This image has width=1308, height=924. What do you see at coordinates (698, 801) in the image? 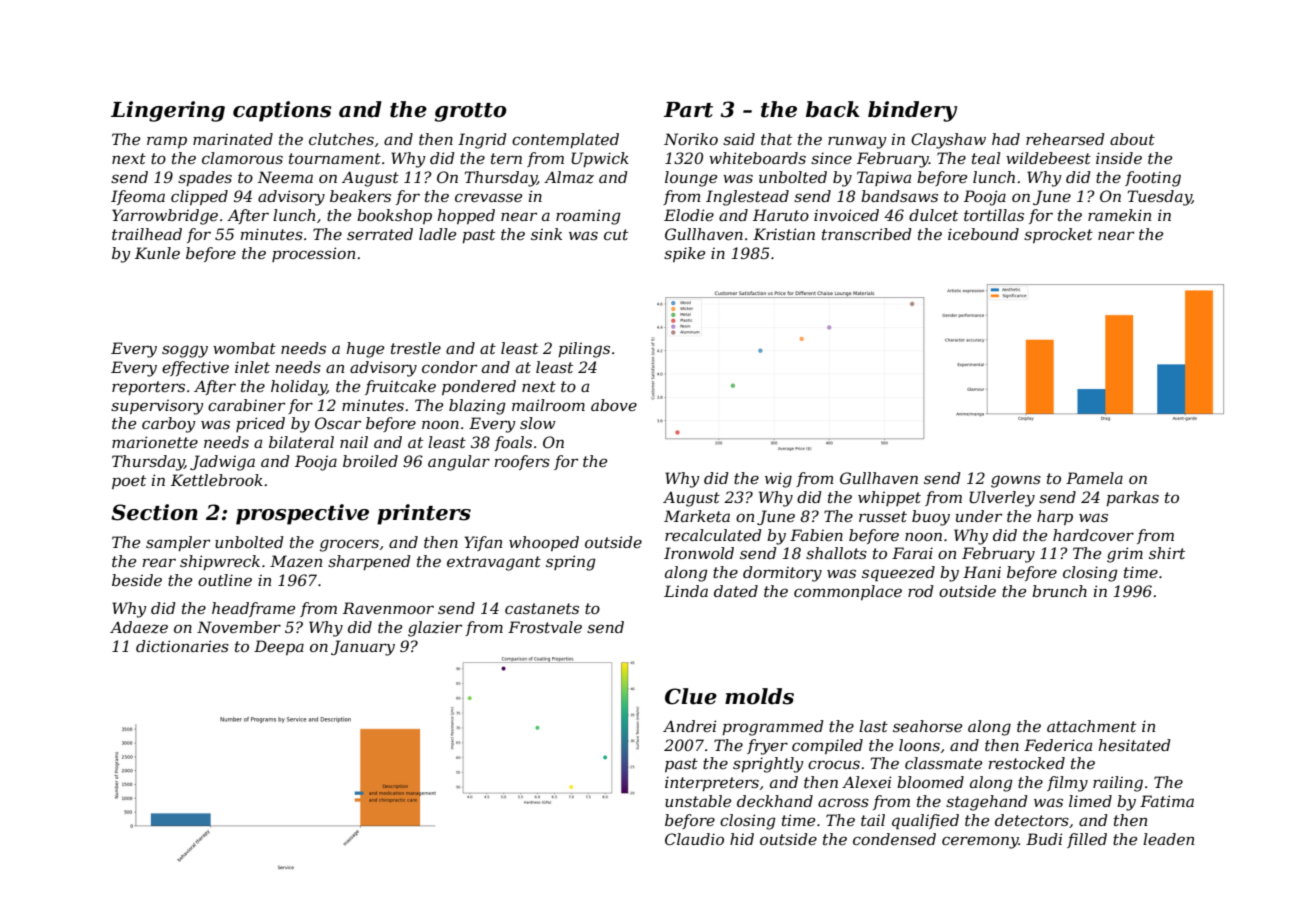
I see `unstable` at bounding box center [698, 801].
